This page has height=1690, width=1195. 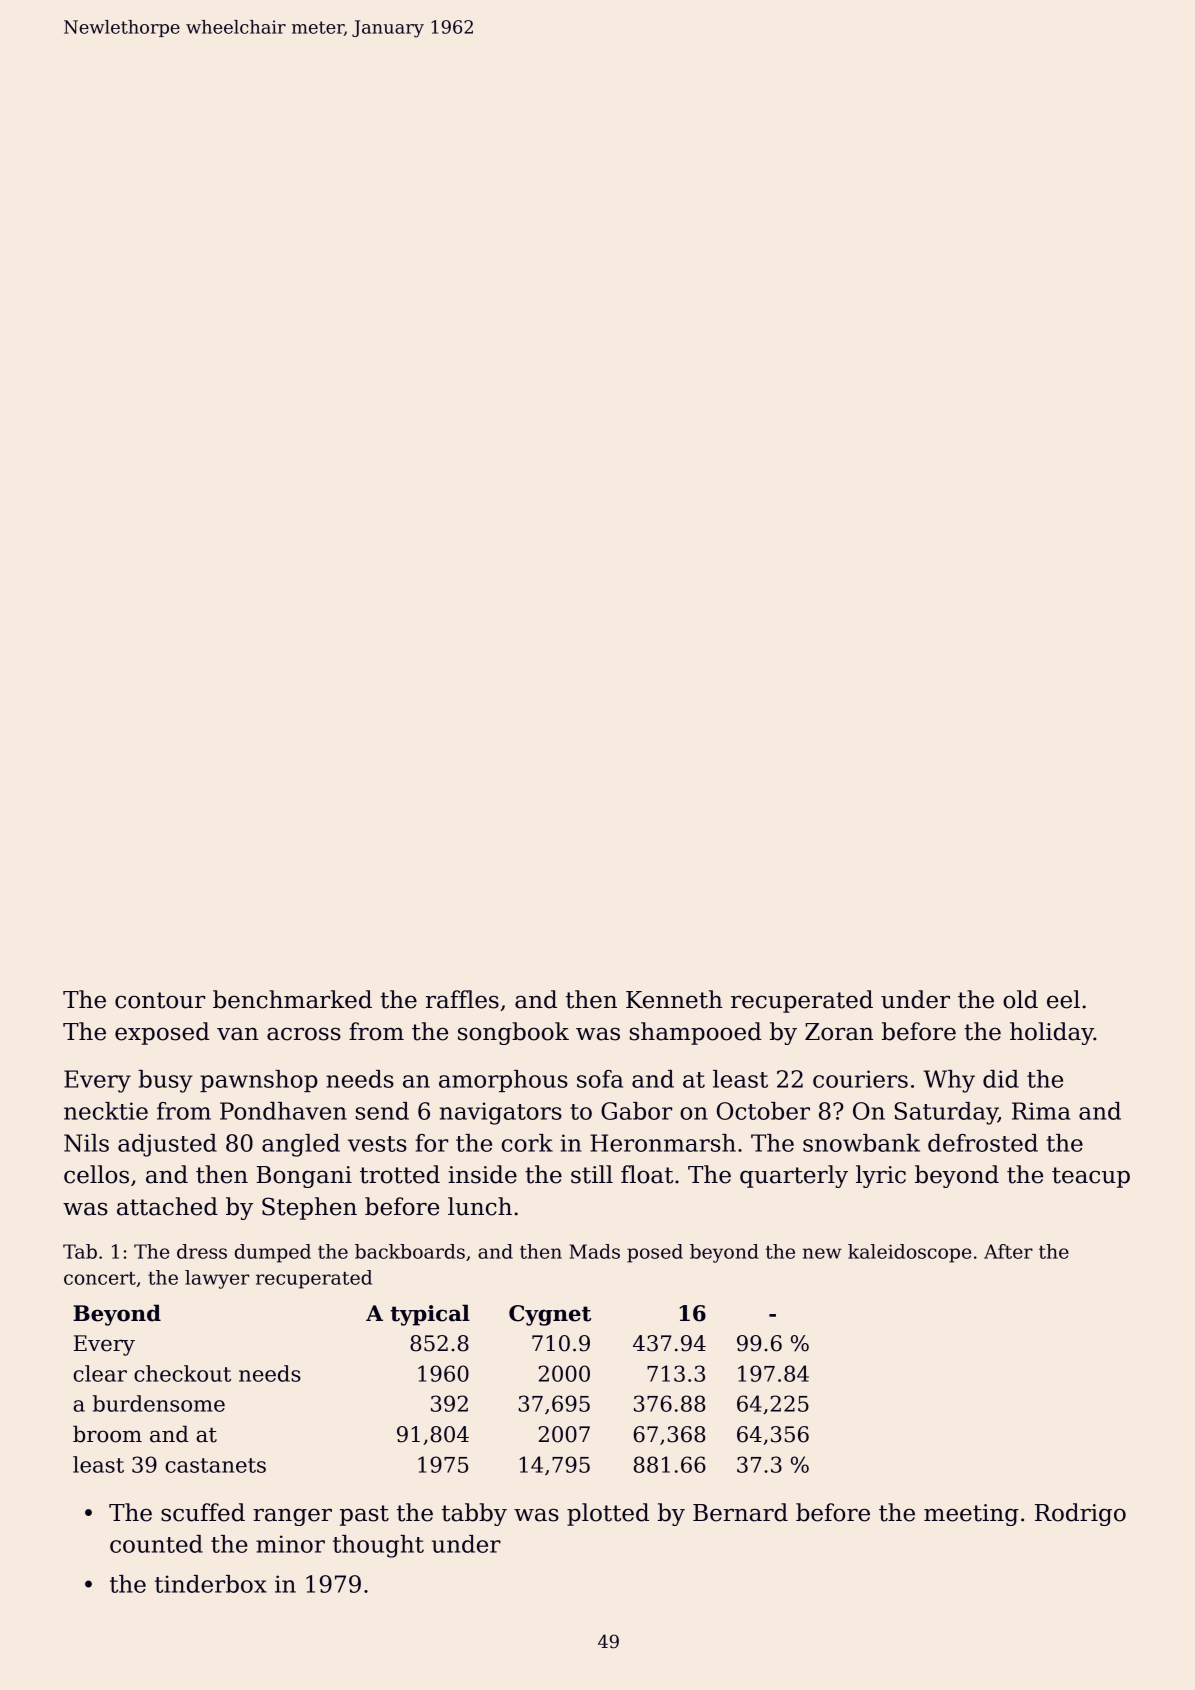 What do you see at coordinates (211, 1584) in the page?
I see `tinderbox` at bounding box center [211, 1584].
